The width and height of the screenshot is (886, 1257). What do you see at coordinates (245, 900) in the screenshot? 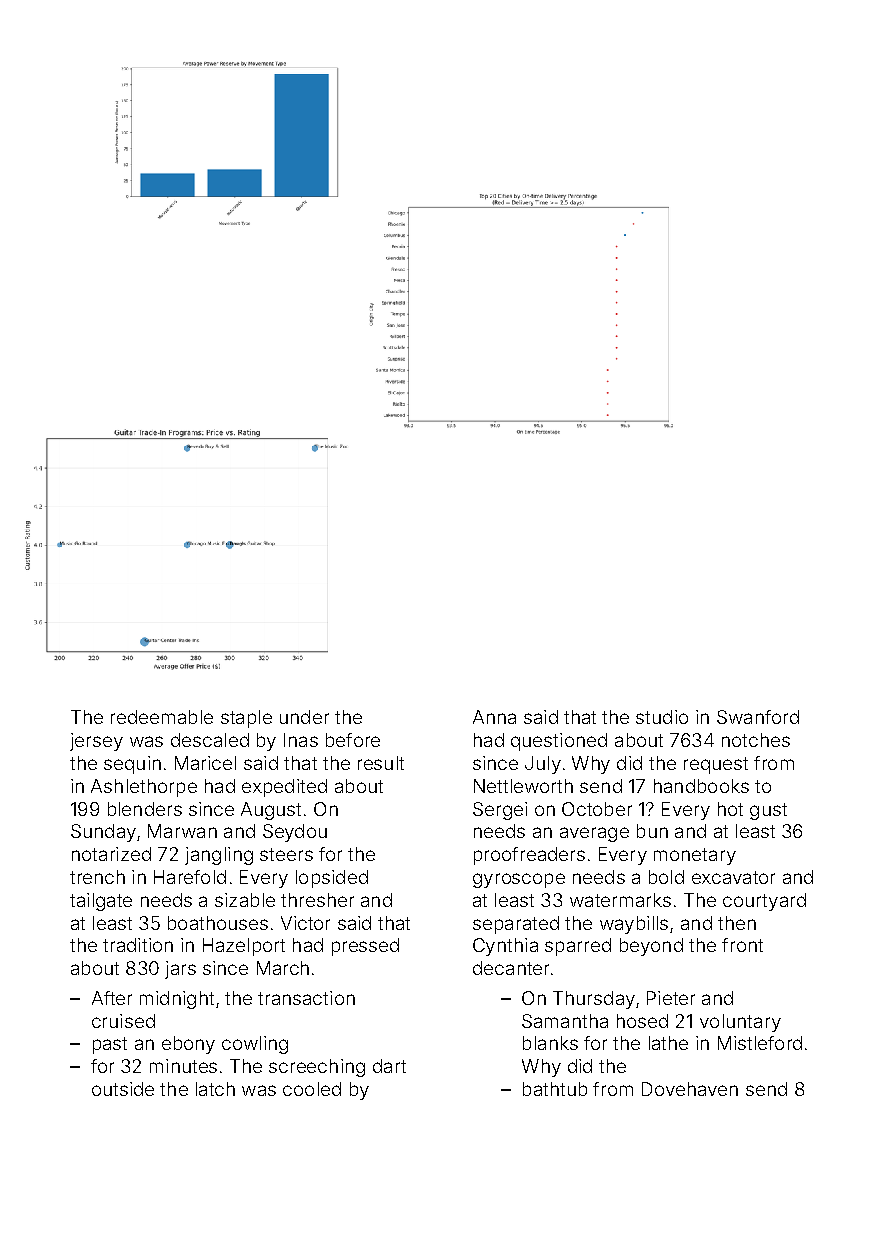
I see `sizable` at bounding box center [245, 900].
